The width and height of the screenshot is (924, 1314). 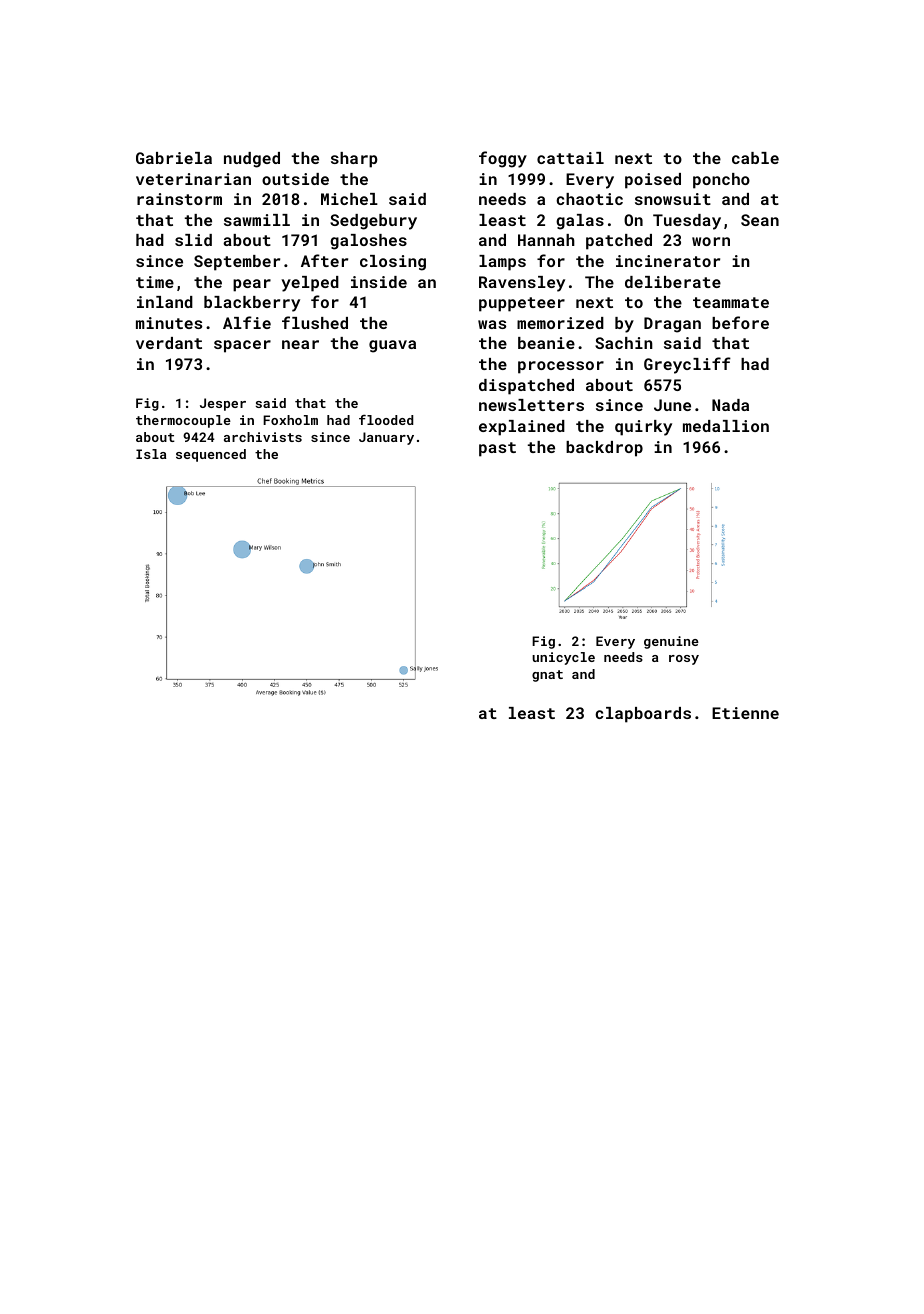 I want to click on past, so click(x=497, y=449).
